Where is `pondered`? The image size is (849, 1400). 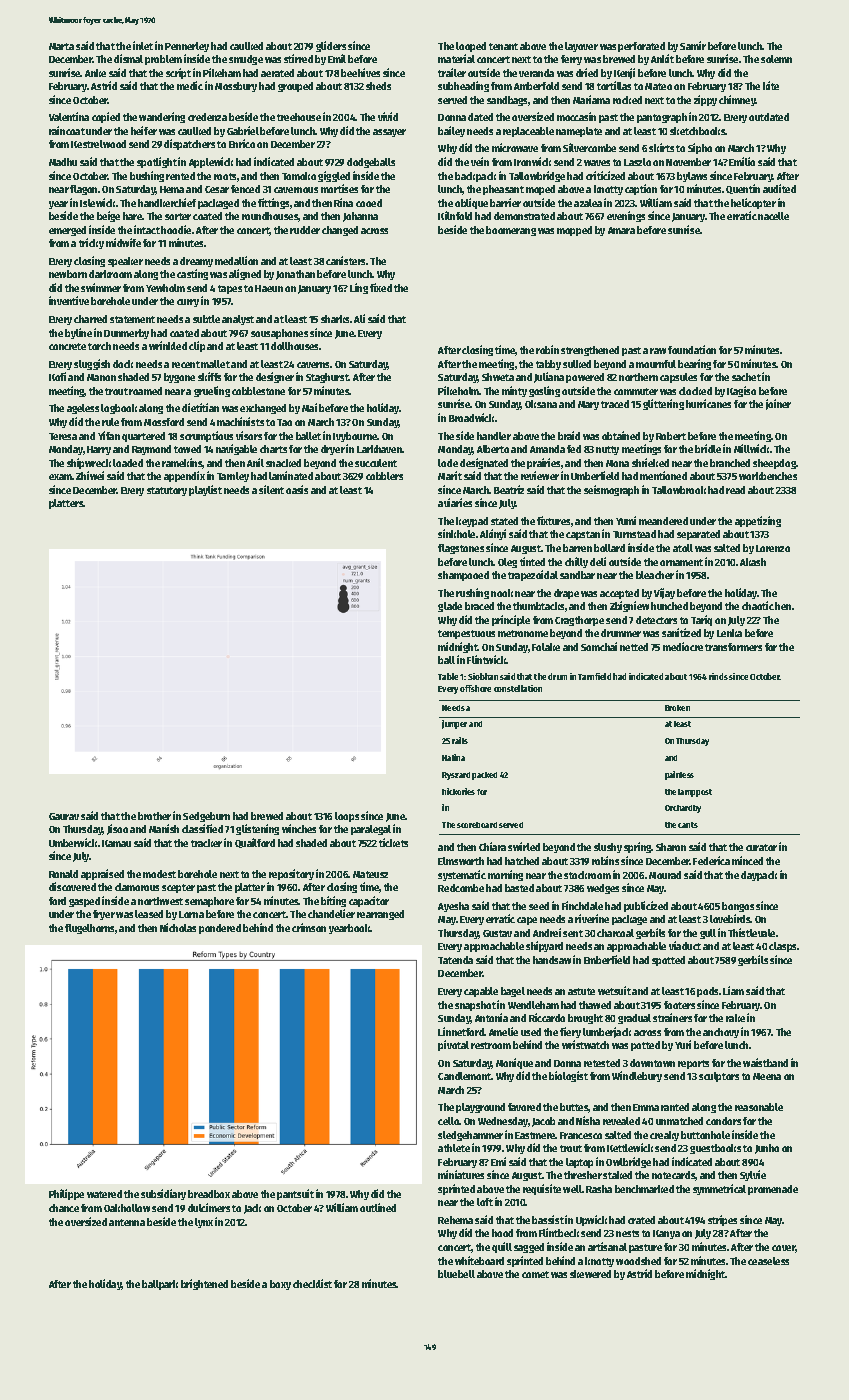 pondered is located at coordinates (220, 929).
